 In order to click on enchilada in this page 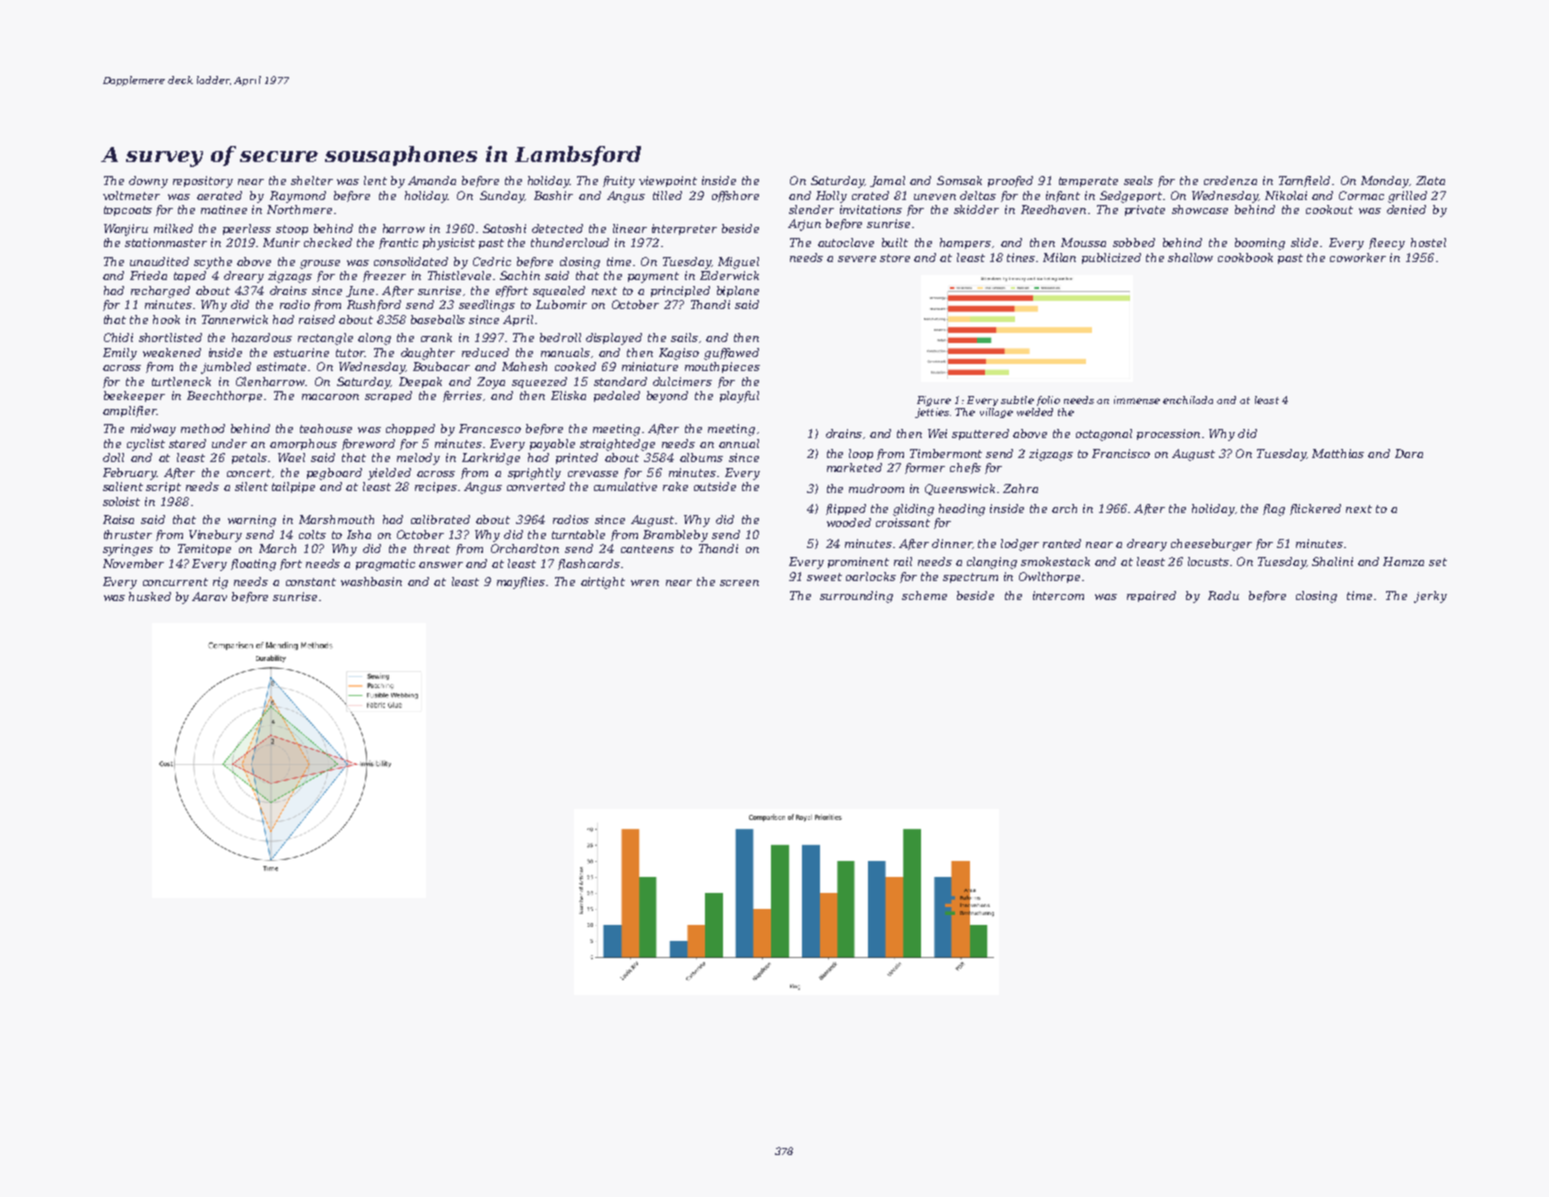, I will do `click(1188, 400)`.
